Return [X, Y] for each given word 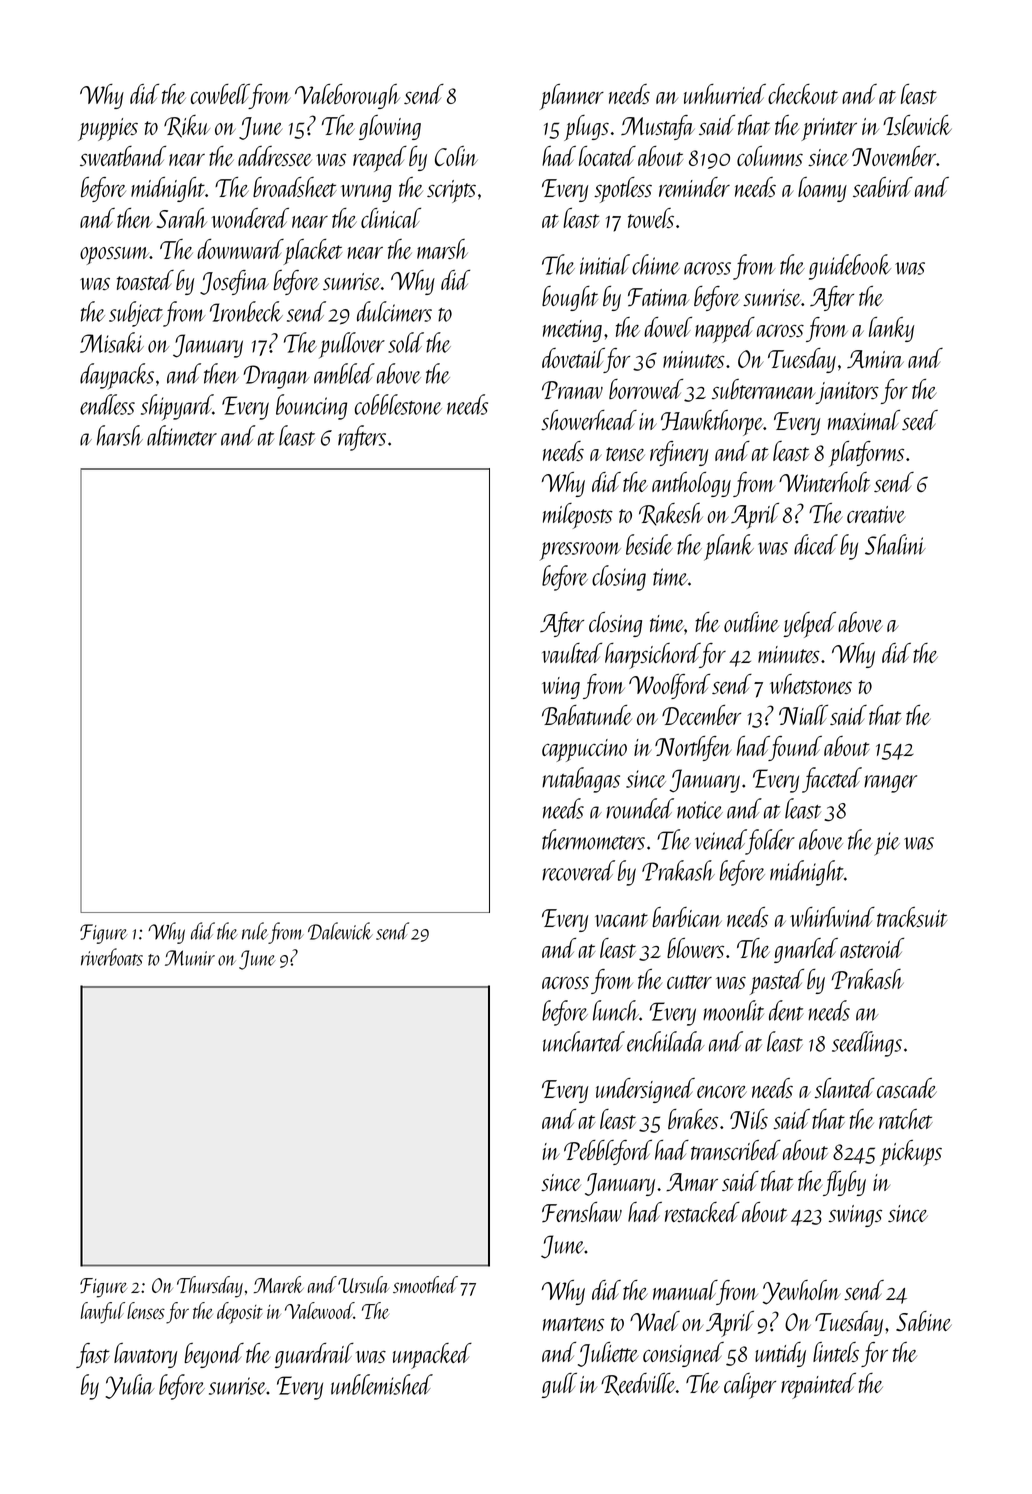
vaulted [572, 653]
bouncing [311, 407]
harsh [120, 435]
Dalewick [340, 931]
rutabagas [581, 780]
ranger [890, 784]
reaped [380, 159]
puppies [108, 129]
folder [770, 842]
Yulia [129, 1386]
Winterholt [824, 482]
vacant [621, 920]
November [894, 156]
